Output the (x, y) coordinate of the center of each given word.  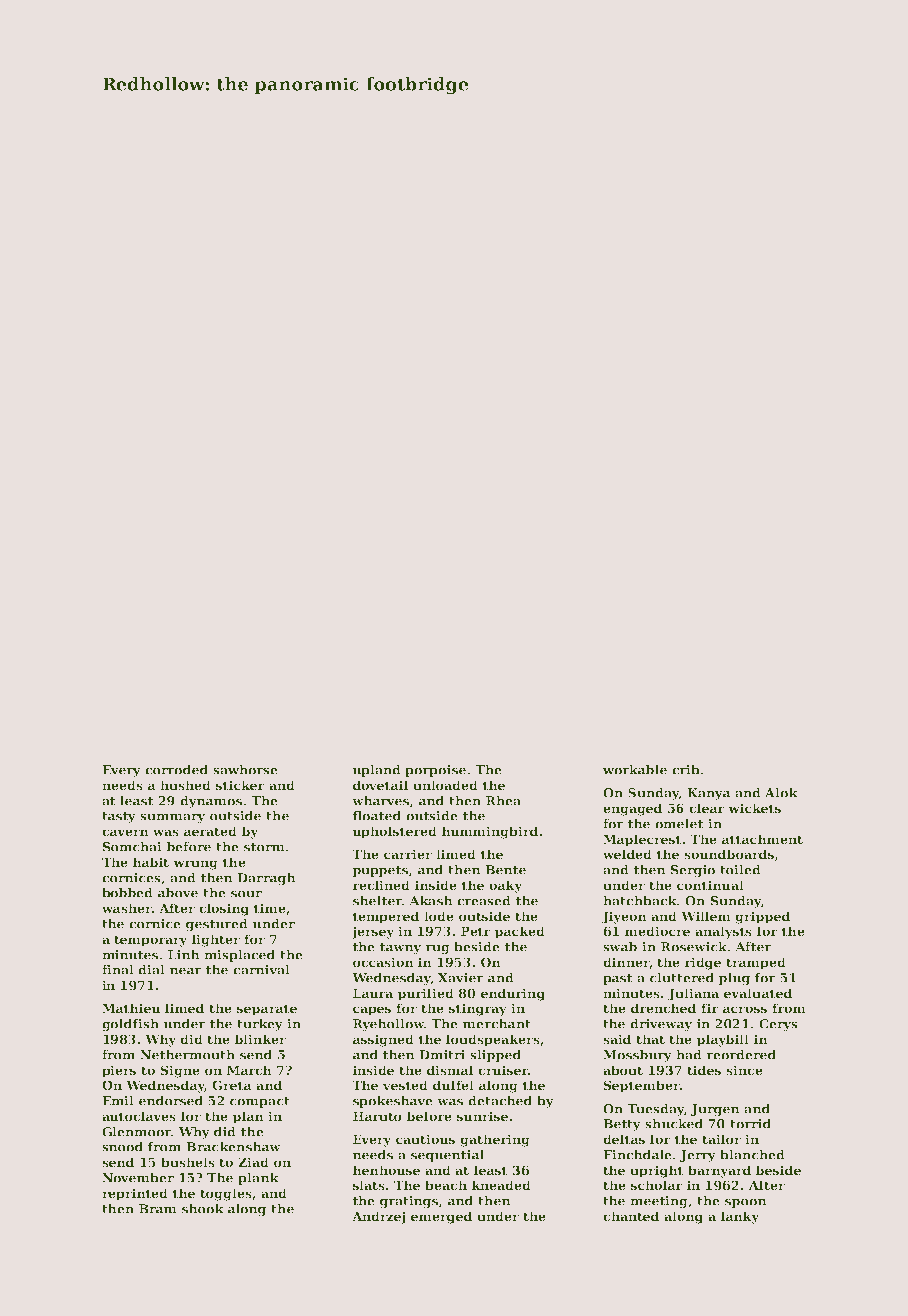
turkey (260, 1025)
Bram (158, 1209)
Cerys (778, 1025)
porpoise (435, 771)
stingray (478, 1009)
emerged (441, 1217)
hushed (185, 785)
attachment (762, 839)
